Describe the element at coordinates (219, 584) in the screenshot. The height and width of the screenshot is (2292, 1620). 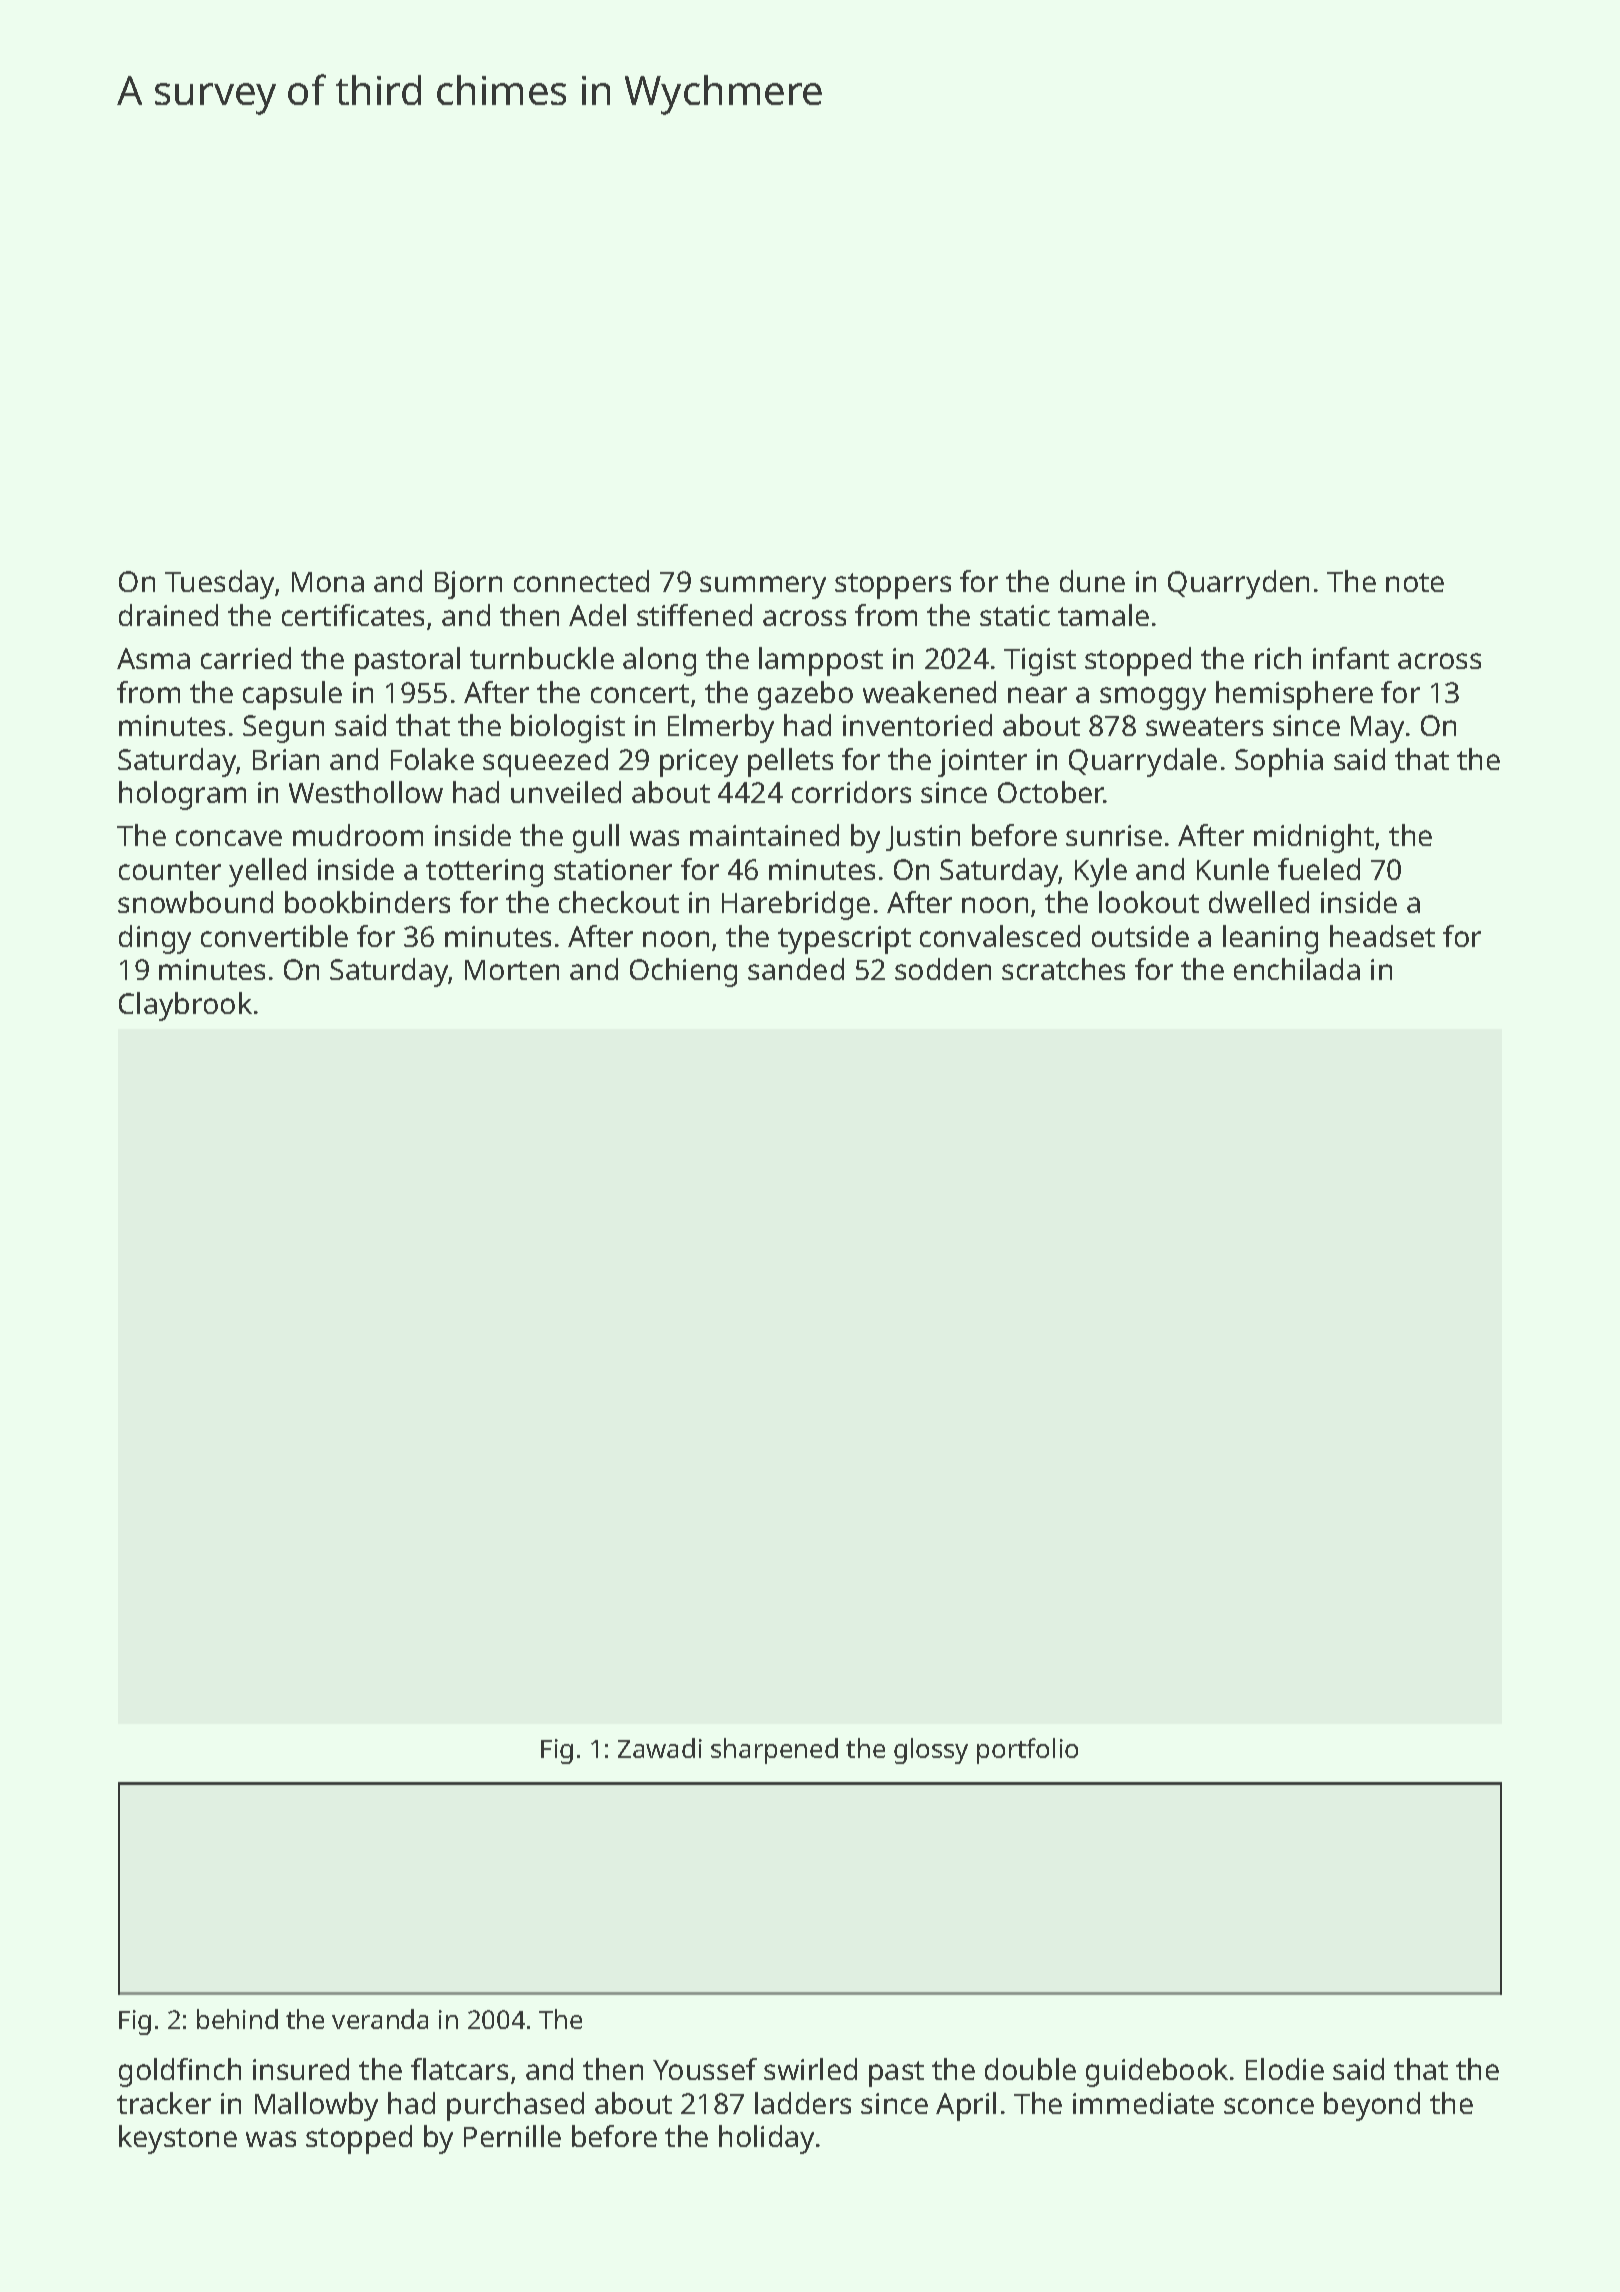
I see `Tuesday` at that location.
